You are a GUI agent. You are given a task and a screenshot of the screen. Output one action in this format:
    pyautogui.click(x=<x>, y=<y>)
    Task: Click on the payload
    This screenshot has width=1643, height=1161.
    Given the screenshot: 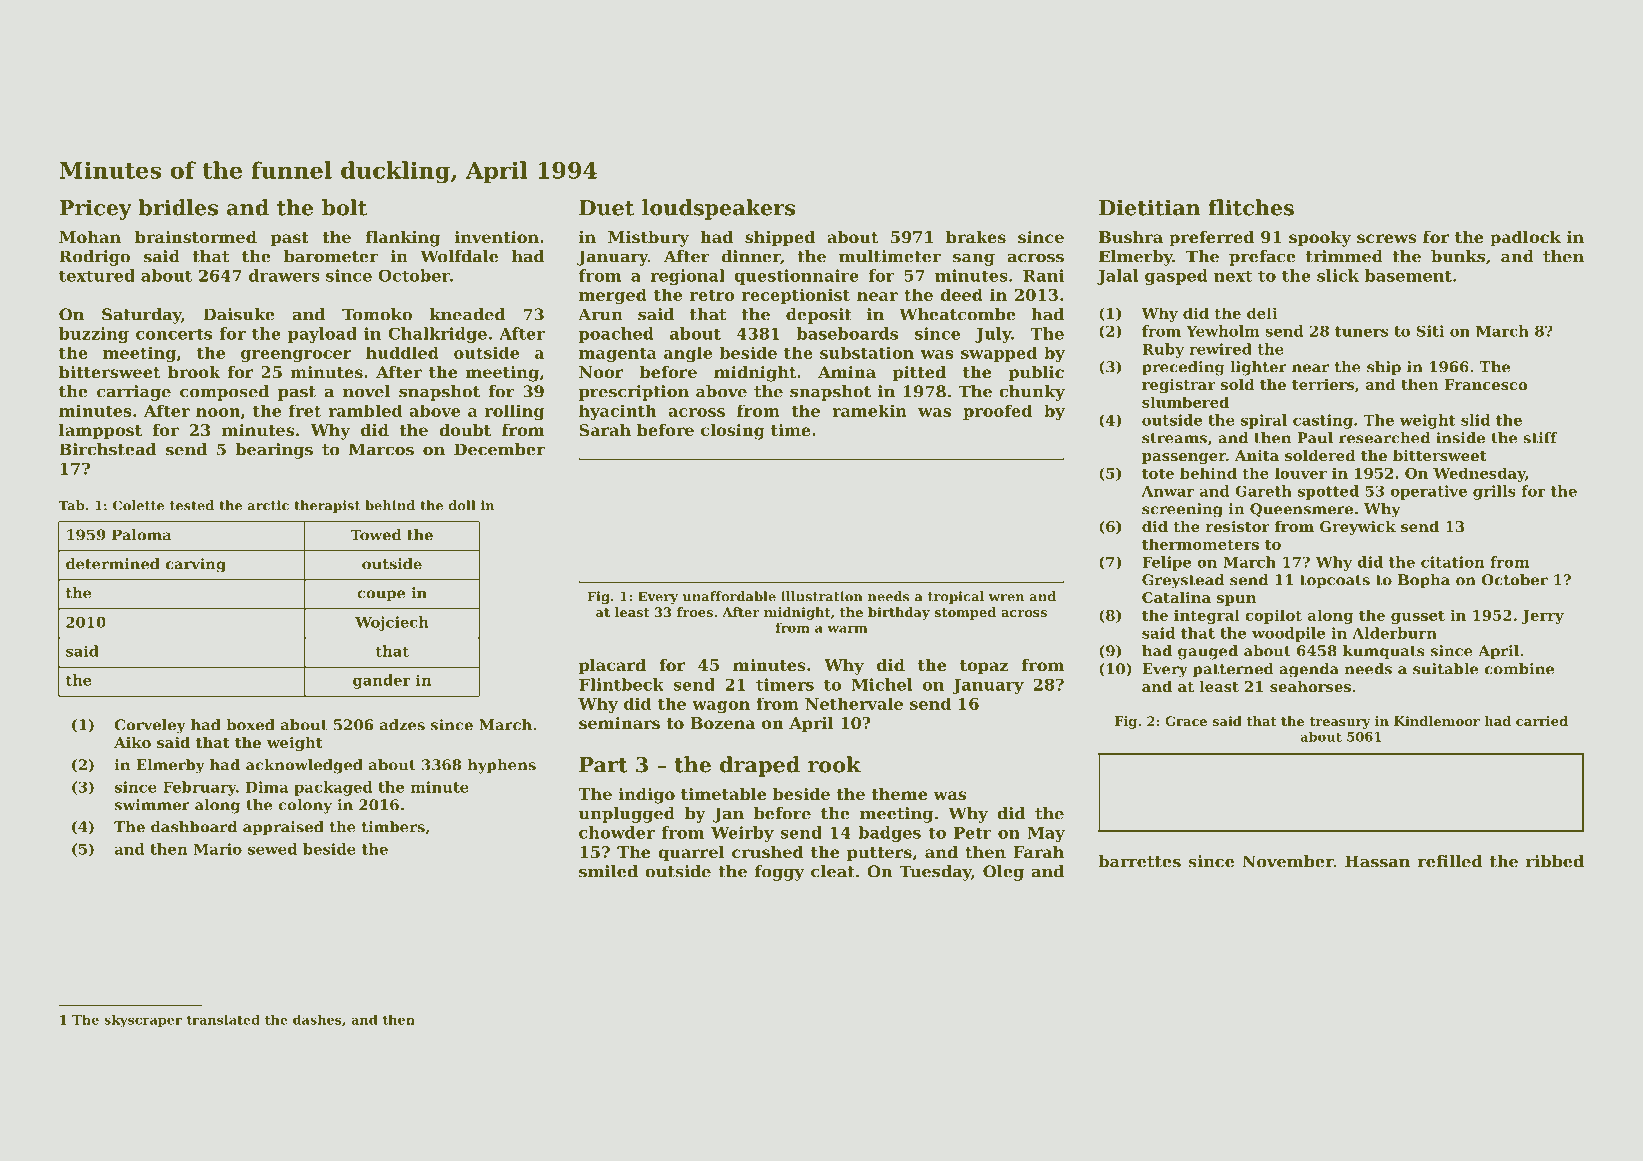 What is the action you would take?
    pyautogui.click(x=322, y=335)
